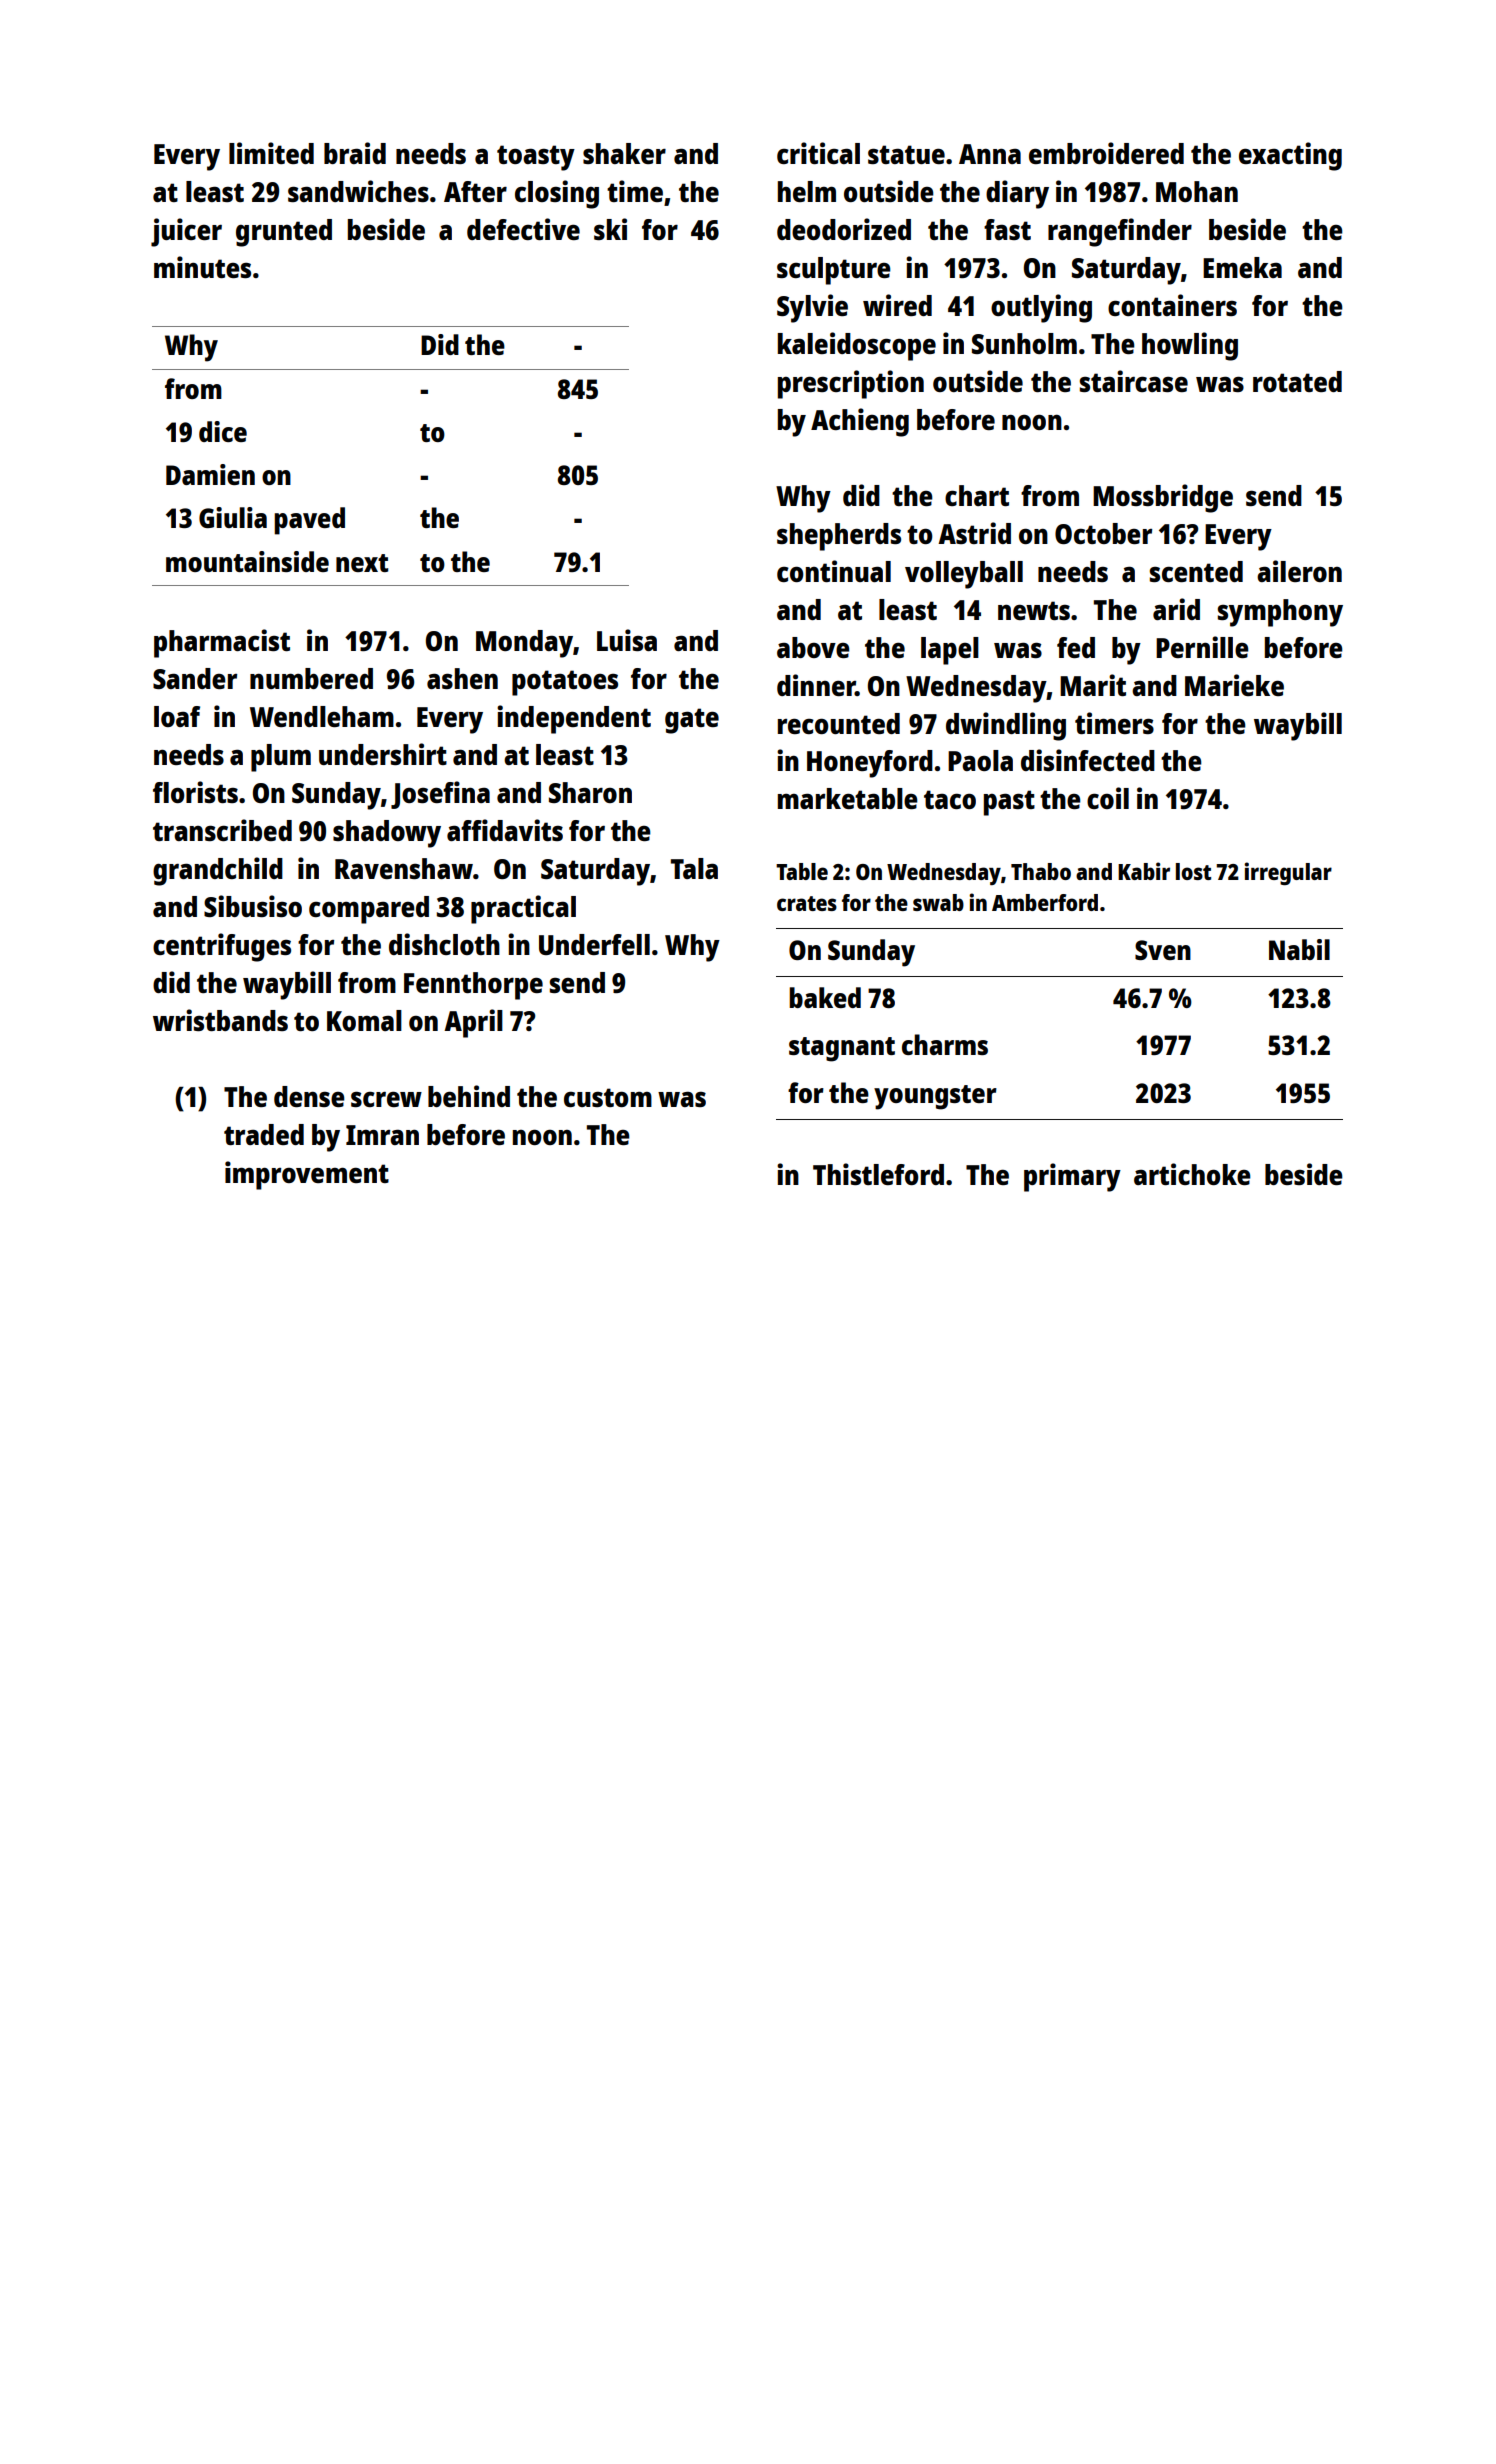 Image resolution: width=1496 pixels, height=2464 pixels. What do you see at coordinates (807, 903) in the image?
I see `crates` at bounding box center [807, 903].
